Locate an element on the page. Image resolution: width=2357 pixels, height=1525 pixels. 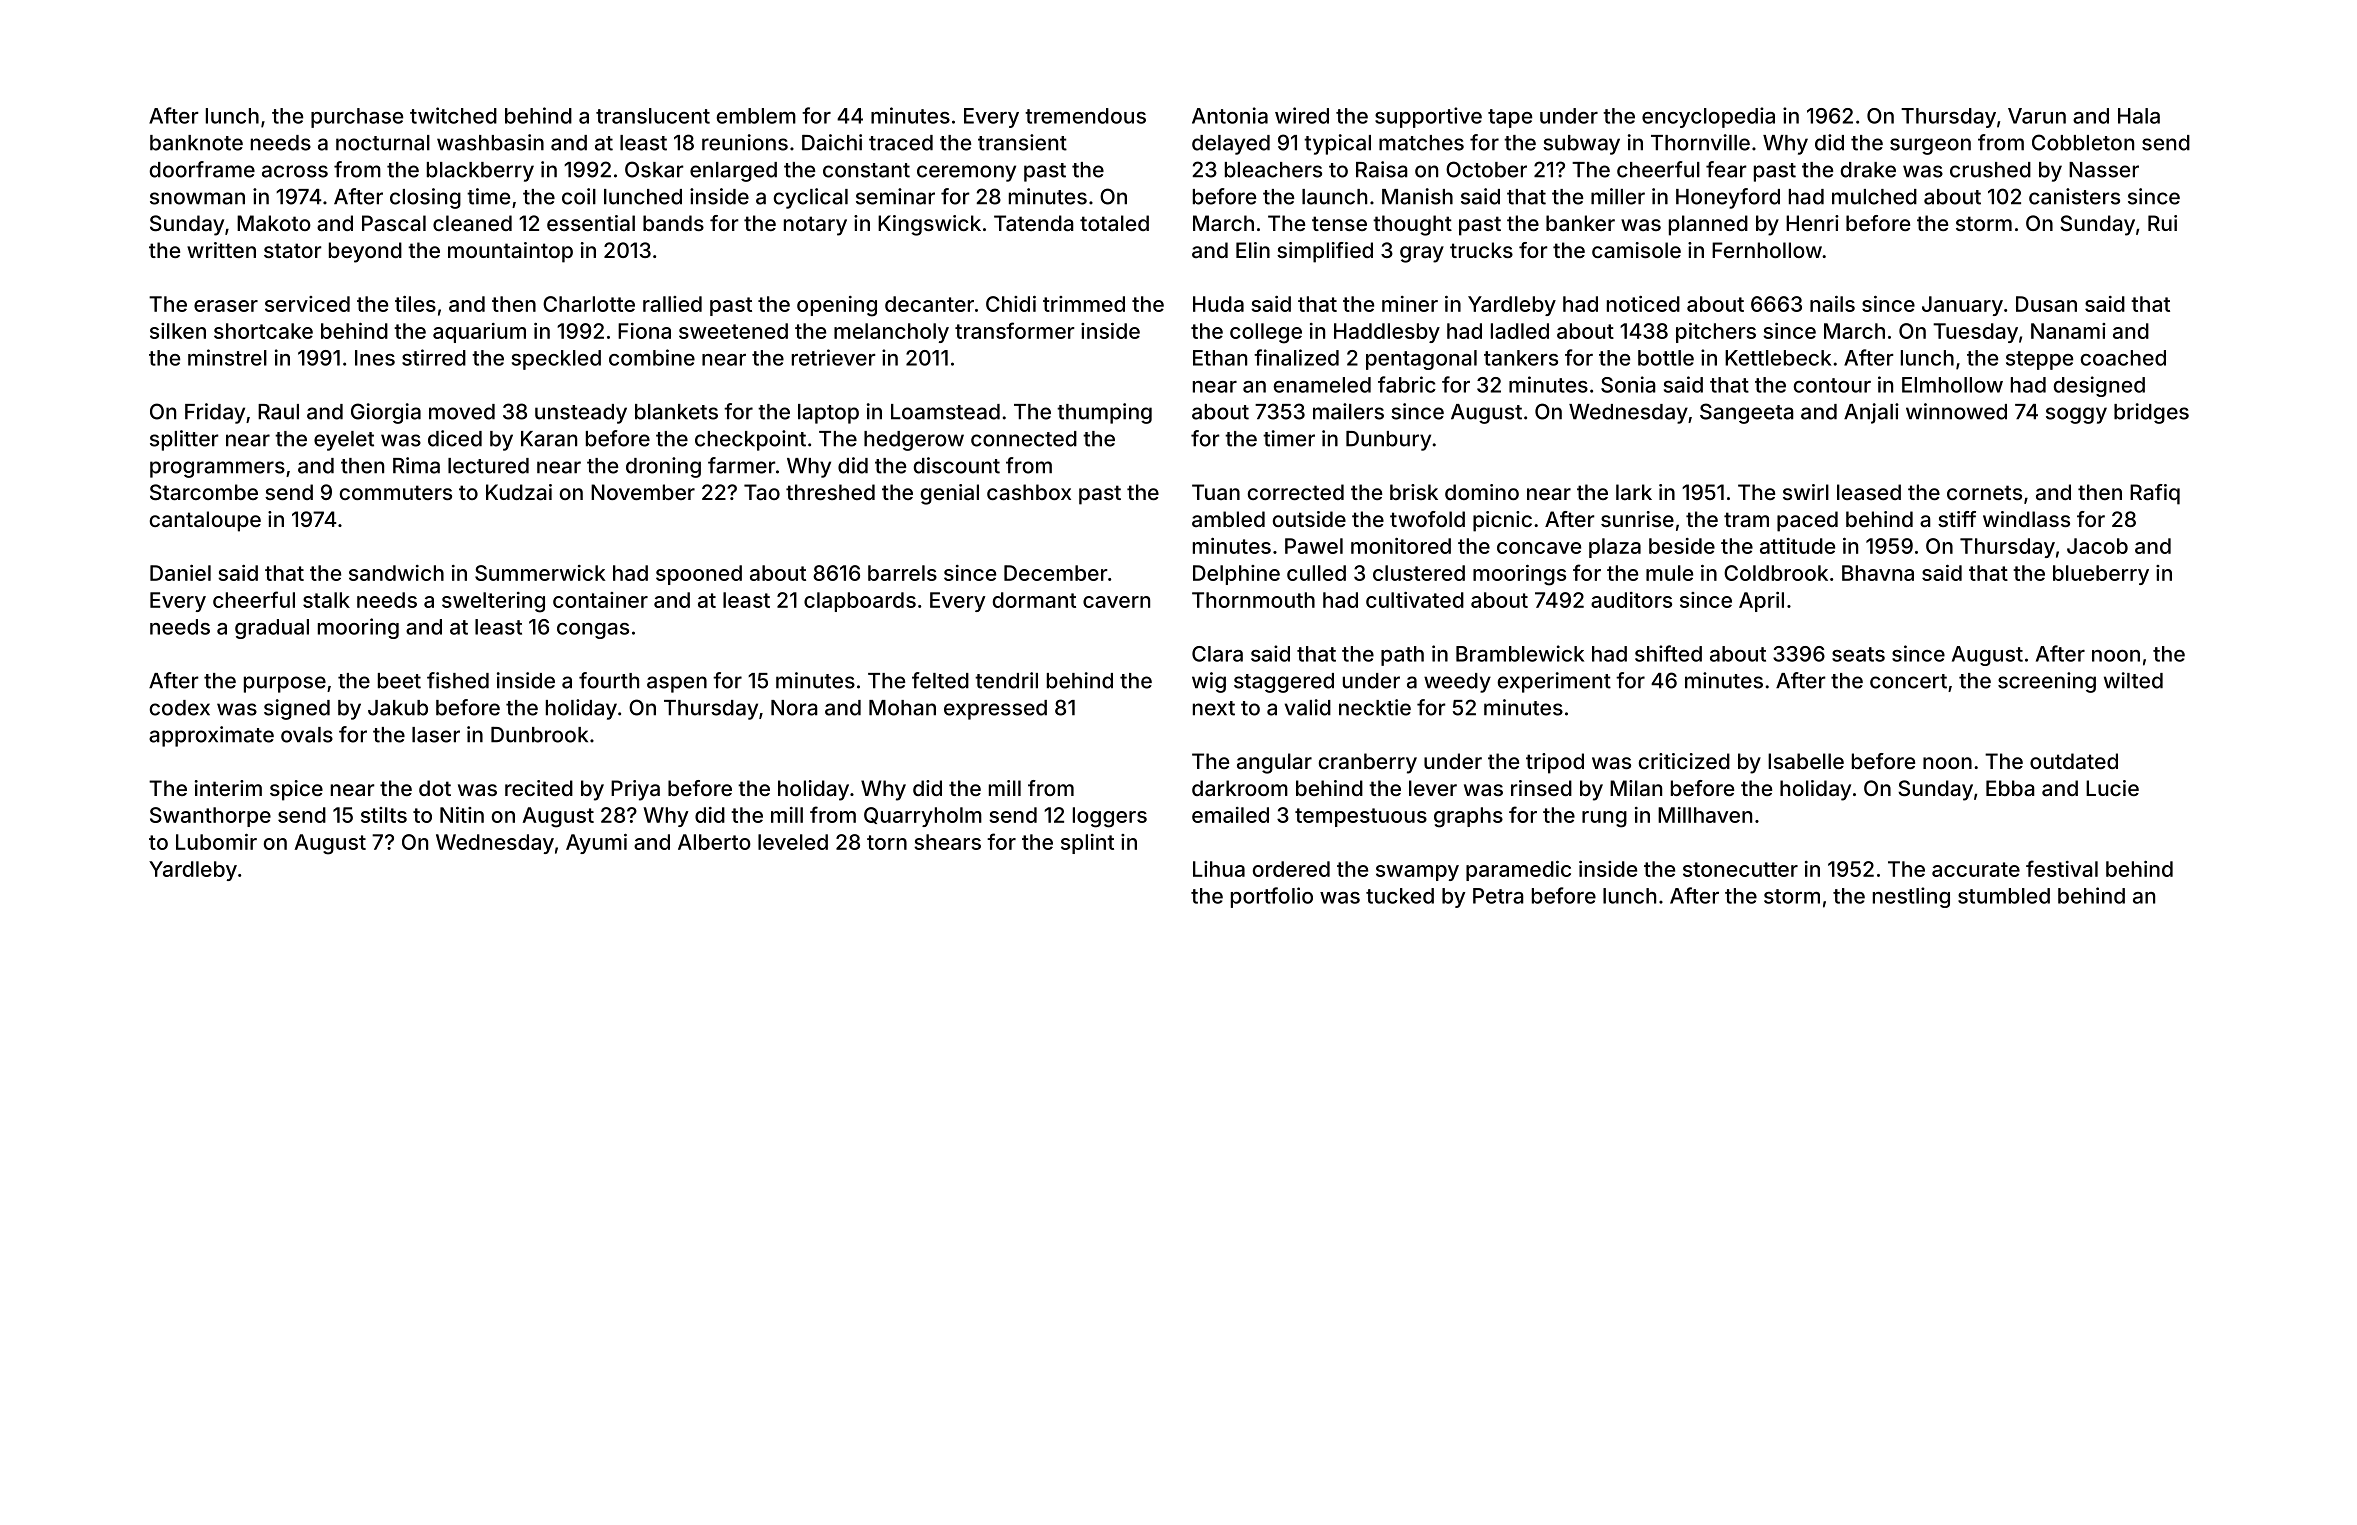
twitched is located at coordinates (453, 115).
